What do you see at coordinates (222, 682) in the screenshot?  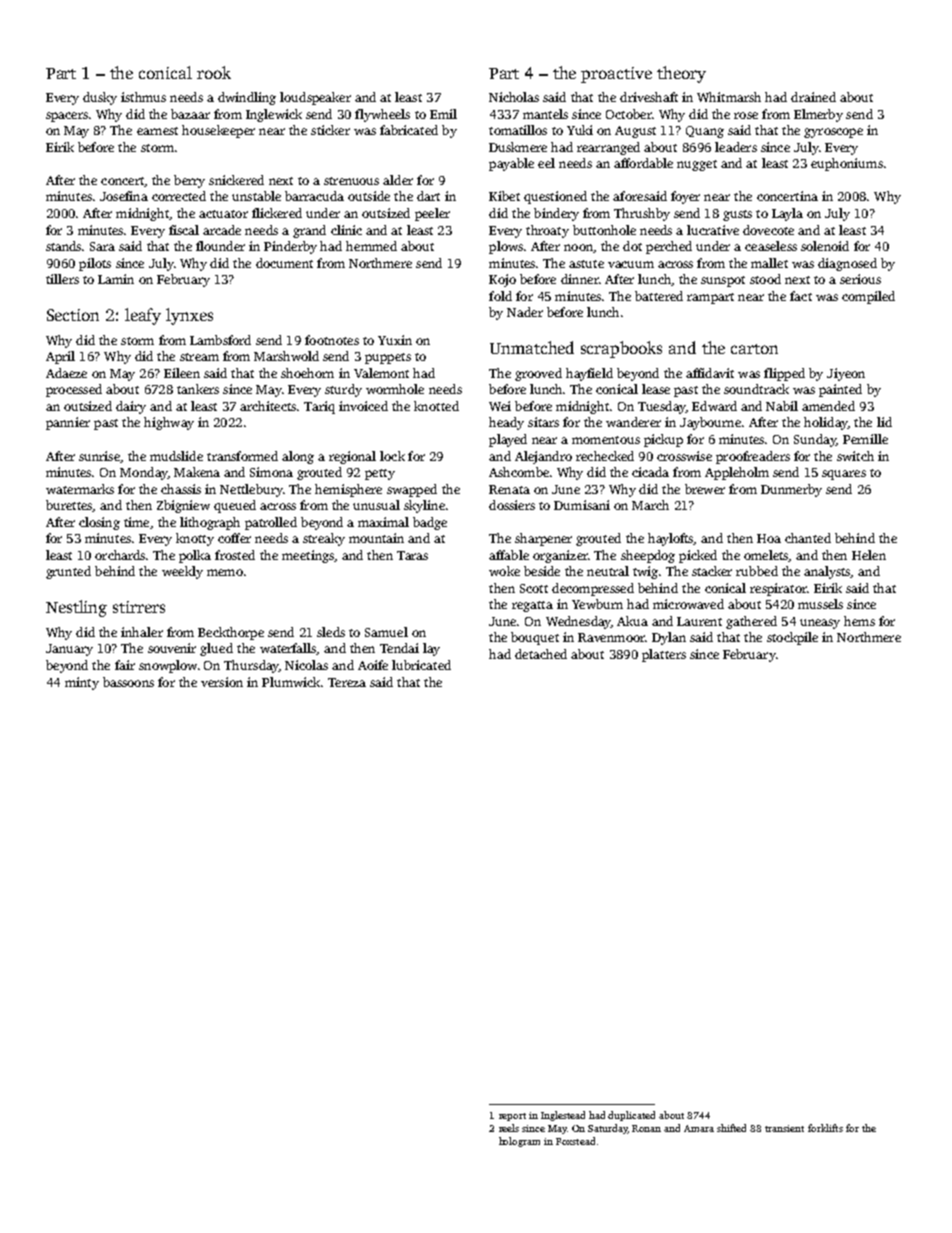 I see `version` at bounding box center [222, 682].
